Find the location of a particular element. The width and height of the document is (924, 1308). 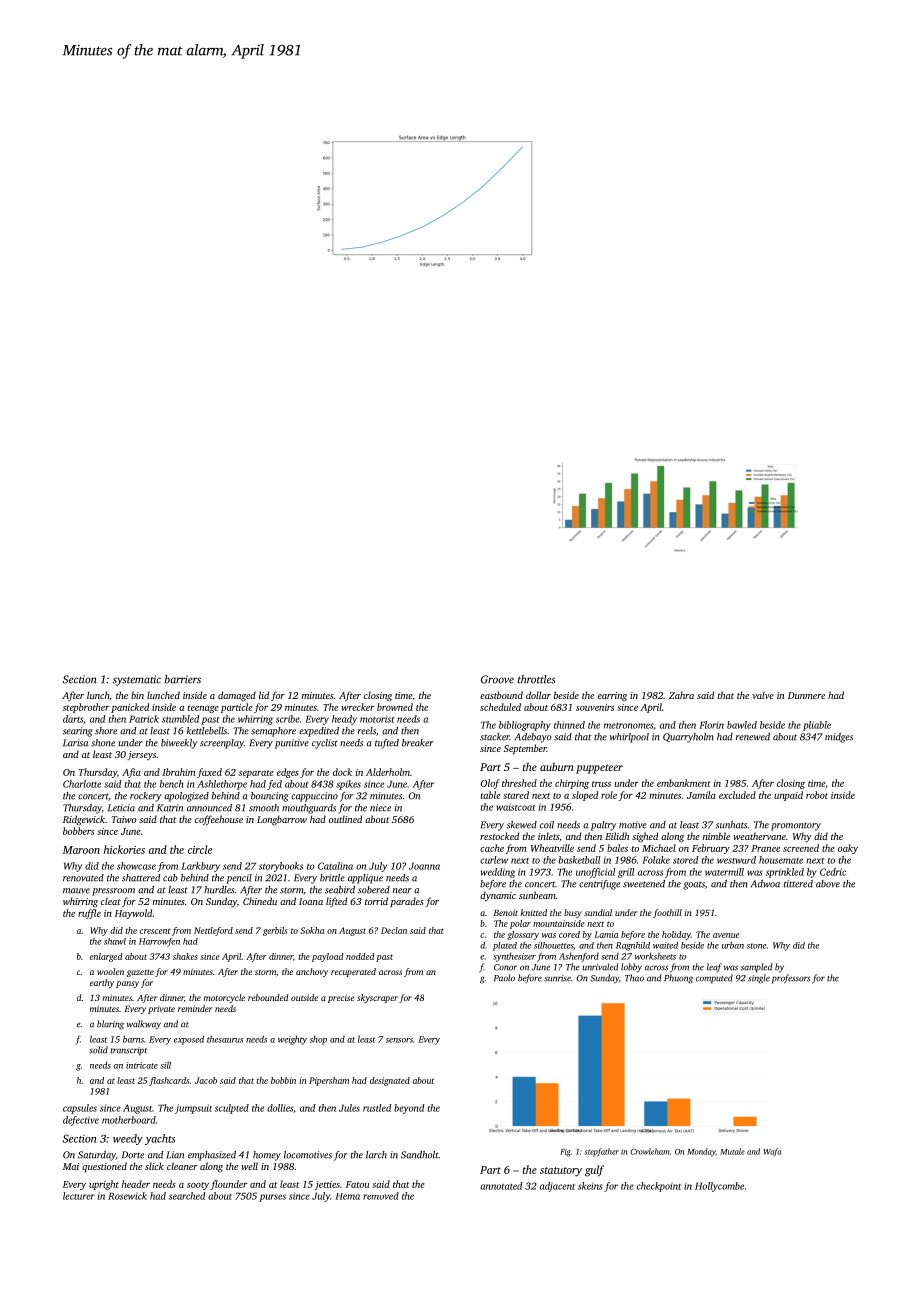

separate is located at coordinates (256, 774).
